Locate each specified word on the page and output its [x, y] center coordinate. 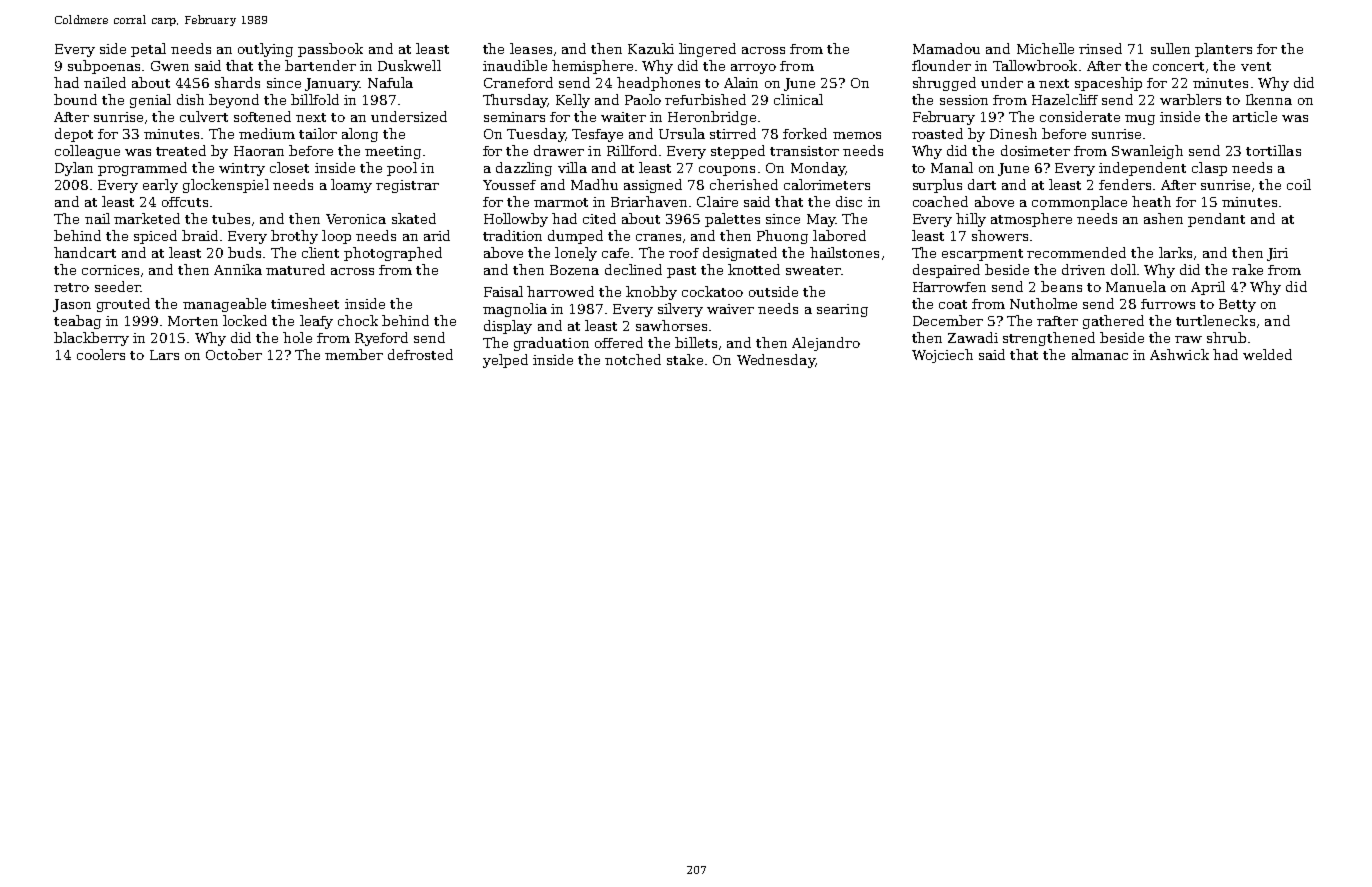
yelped [505, 361]
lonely [576, 254]
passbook [330, 50]
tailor [318, 133]
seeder [117, 286]
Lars [164, 355]
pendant [1216, 220]
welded [1267, 354]
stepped [738, 152]
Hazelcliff [1065, 99]
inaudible [515, 65]
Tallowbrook [1035, 65]
